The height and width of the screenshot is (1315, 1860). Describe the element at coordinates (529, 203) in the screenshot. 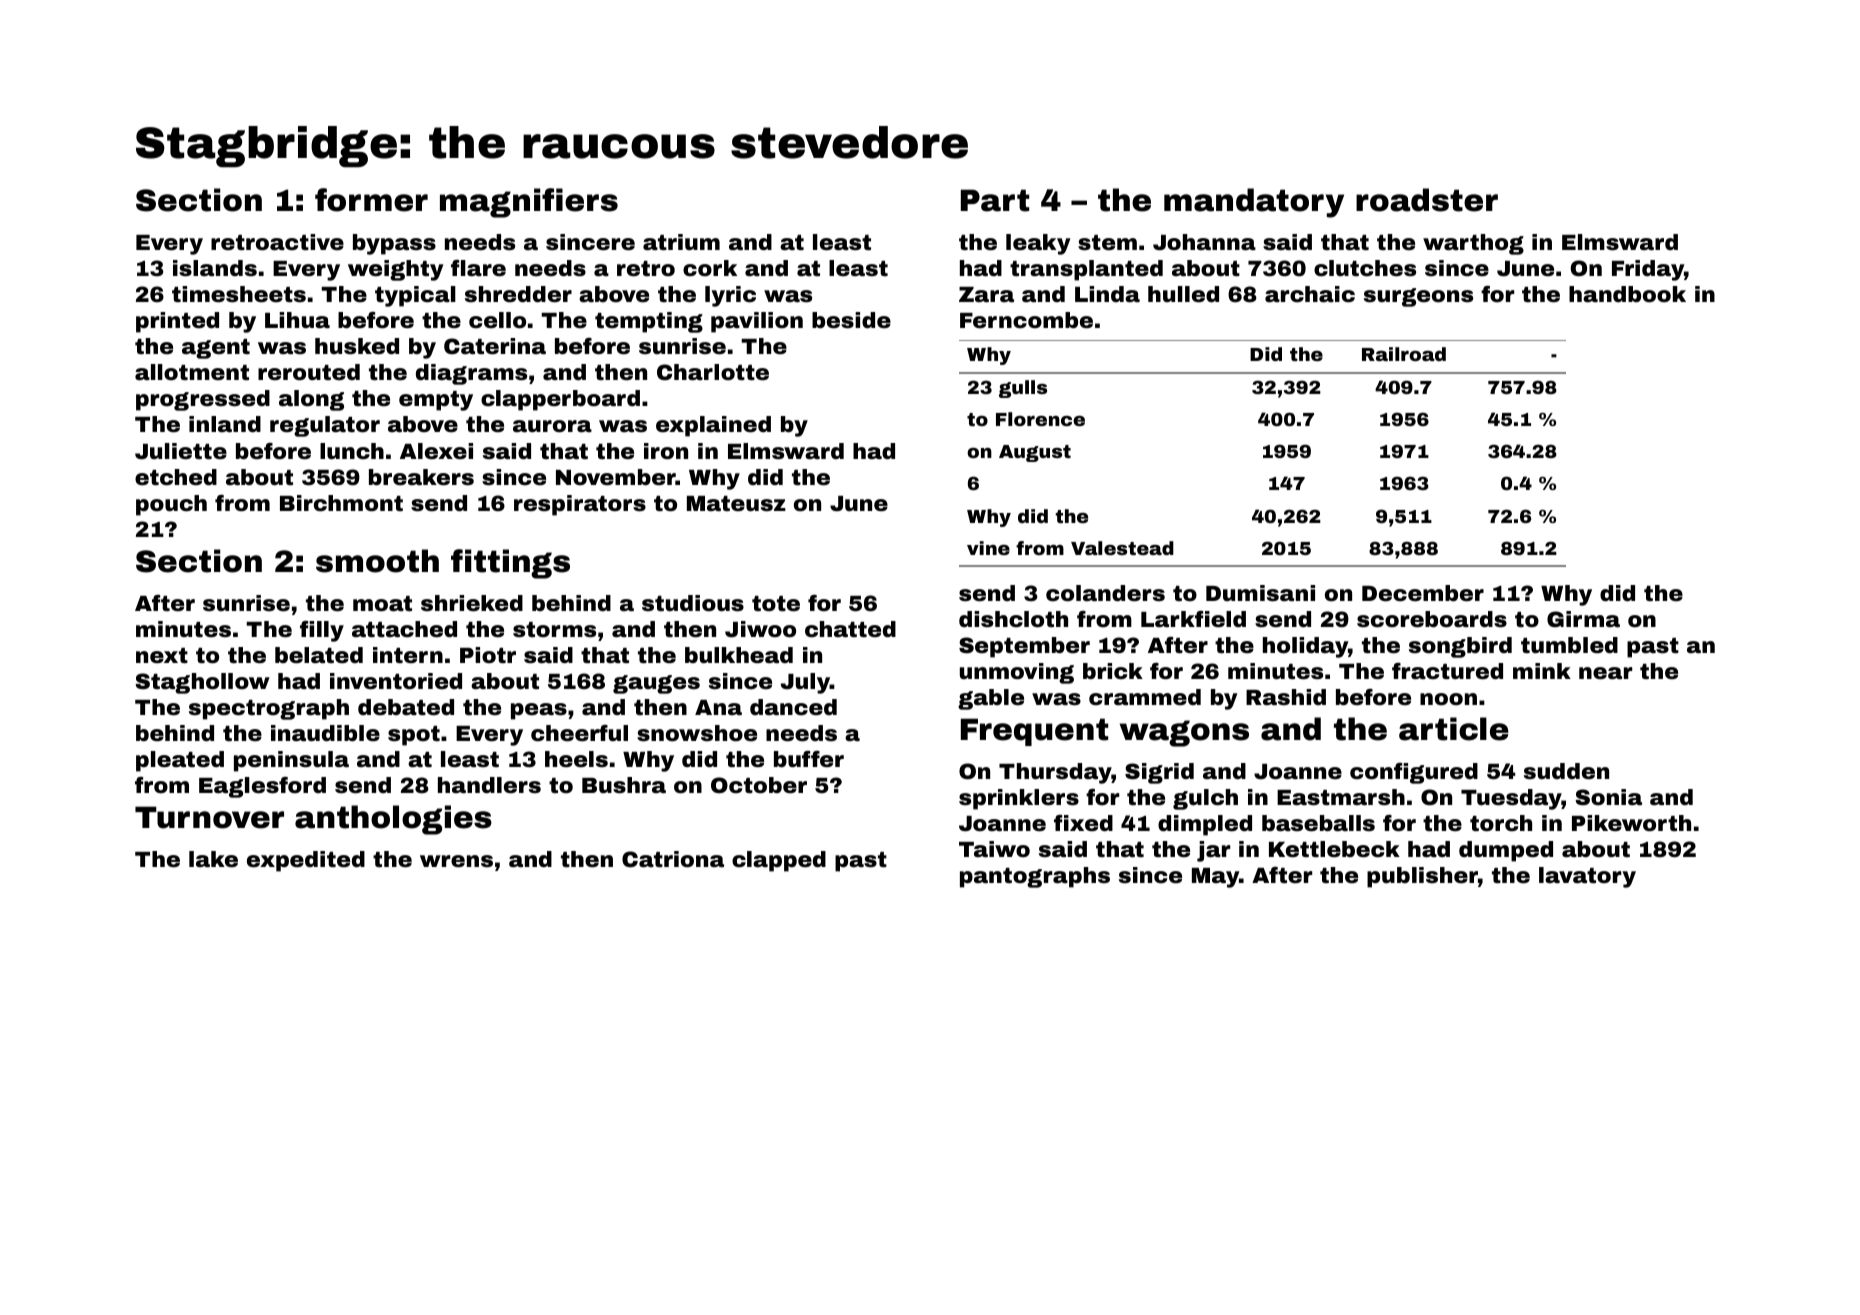

I see `magnifiers` at that location.
